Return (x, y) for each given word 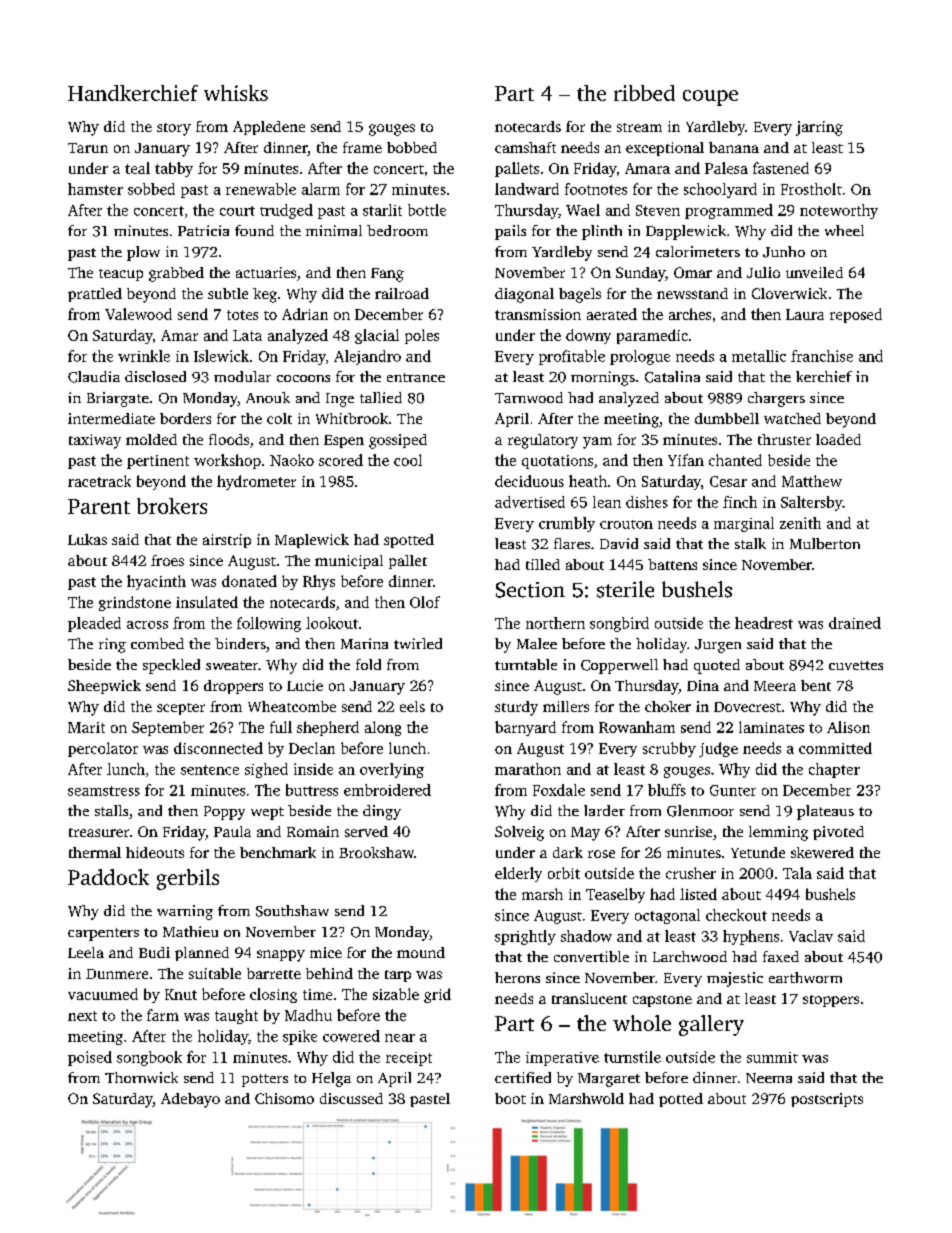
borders (185, 418)
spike (300, 1037)
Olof (425, 602)
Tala (797, 873)
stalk (750, 543)
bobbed (412, 147)
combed (157, 643)
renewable (261, 189)
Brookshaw (376, 852)
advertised (530, 502)
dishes (647, 502)
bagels (580, 295)
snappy (281, 956)
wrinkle (144, 356)
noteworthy (839, 211)
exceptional (665, 149)
